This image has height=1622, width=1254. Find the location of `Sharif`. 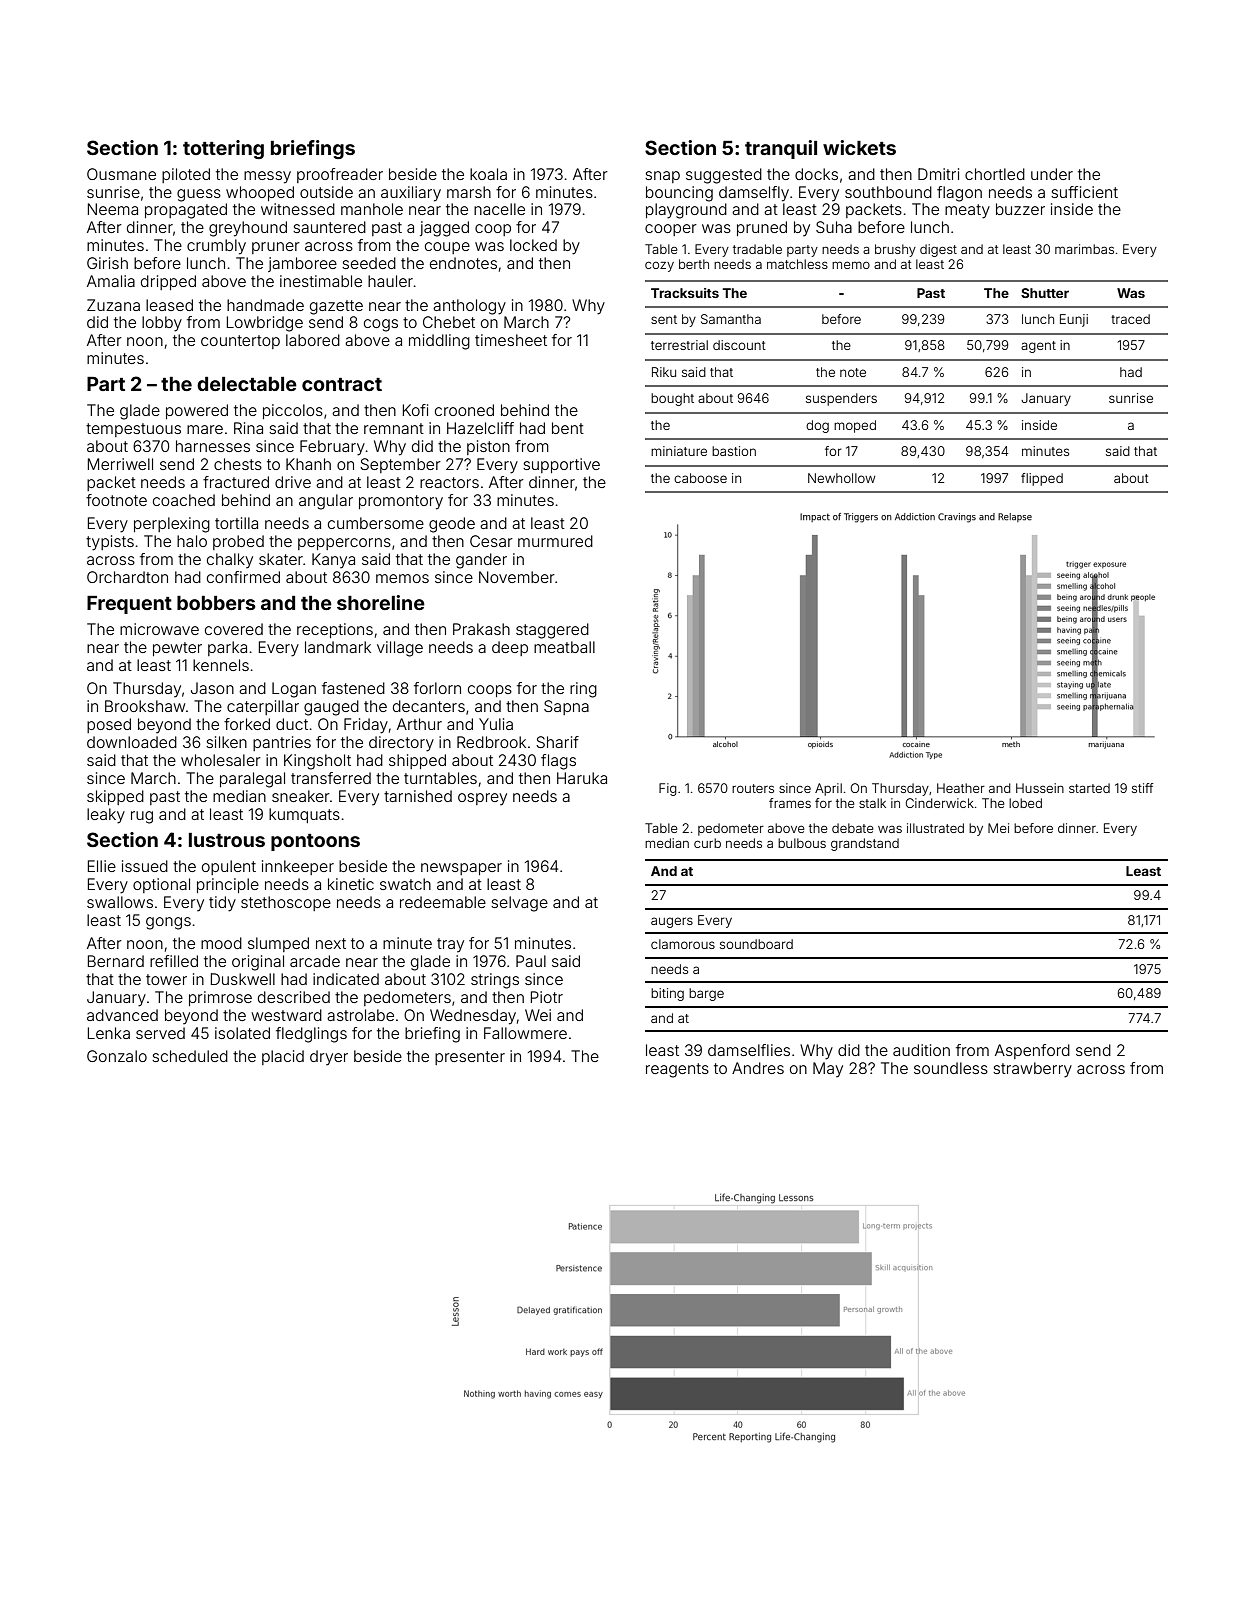

Sharif is located at coordinates (557, 742).
